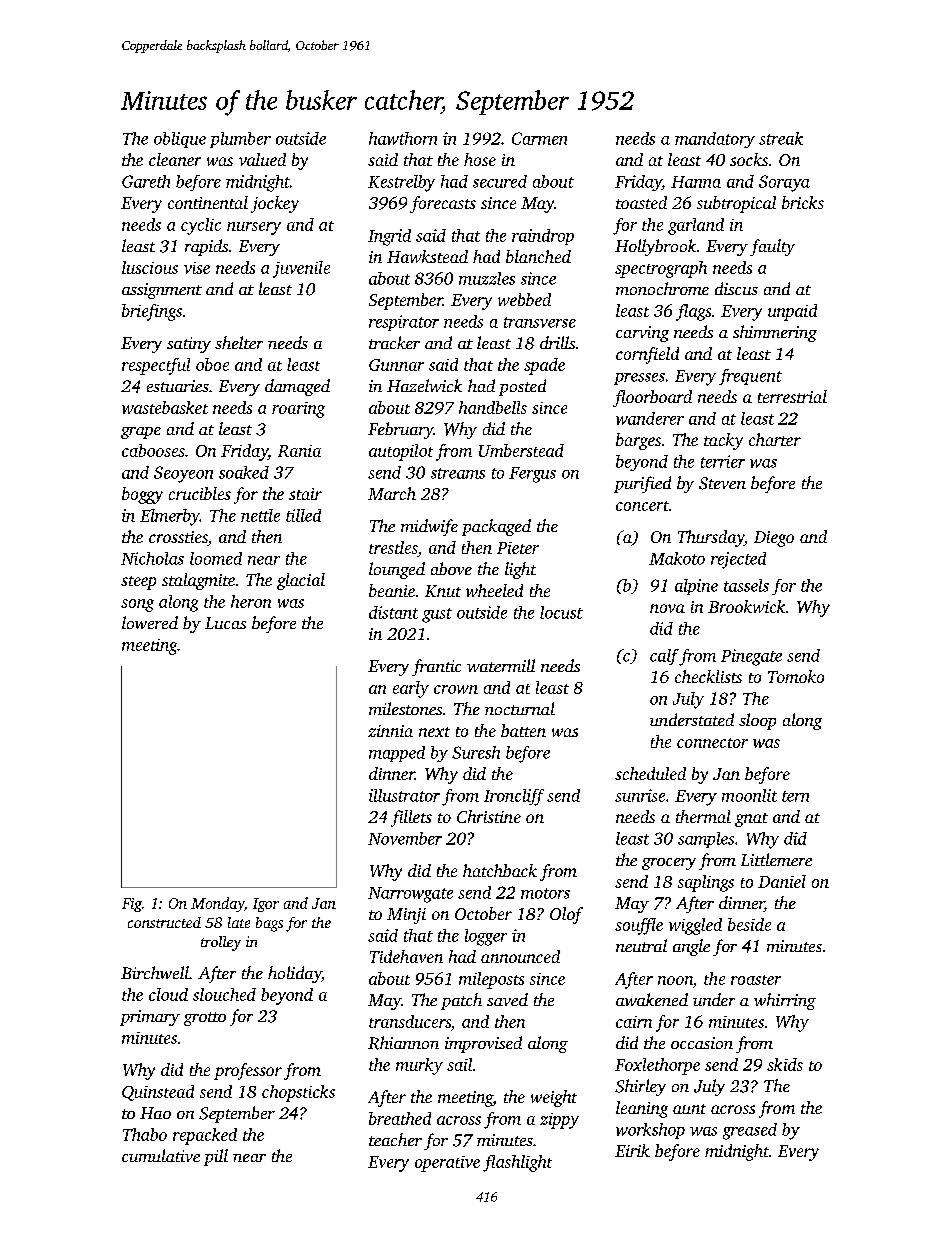 The image size is (952, 1233). I want to click on watermill, so click(501, 665).
